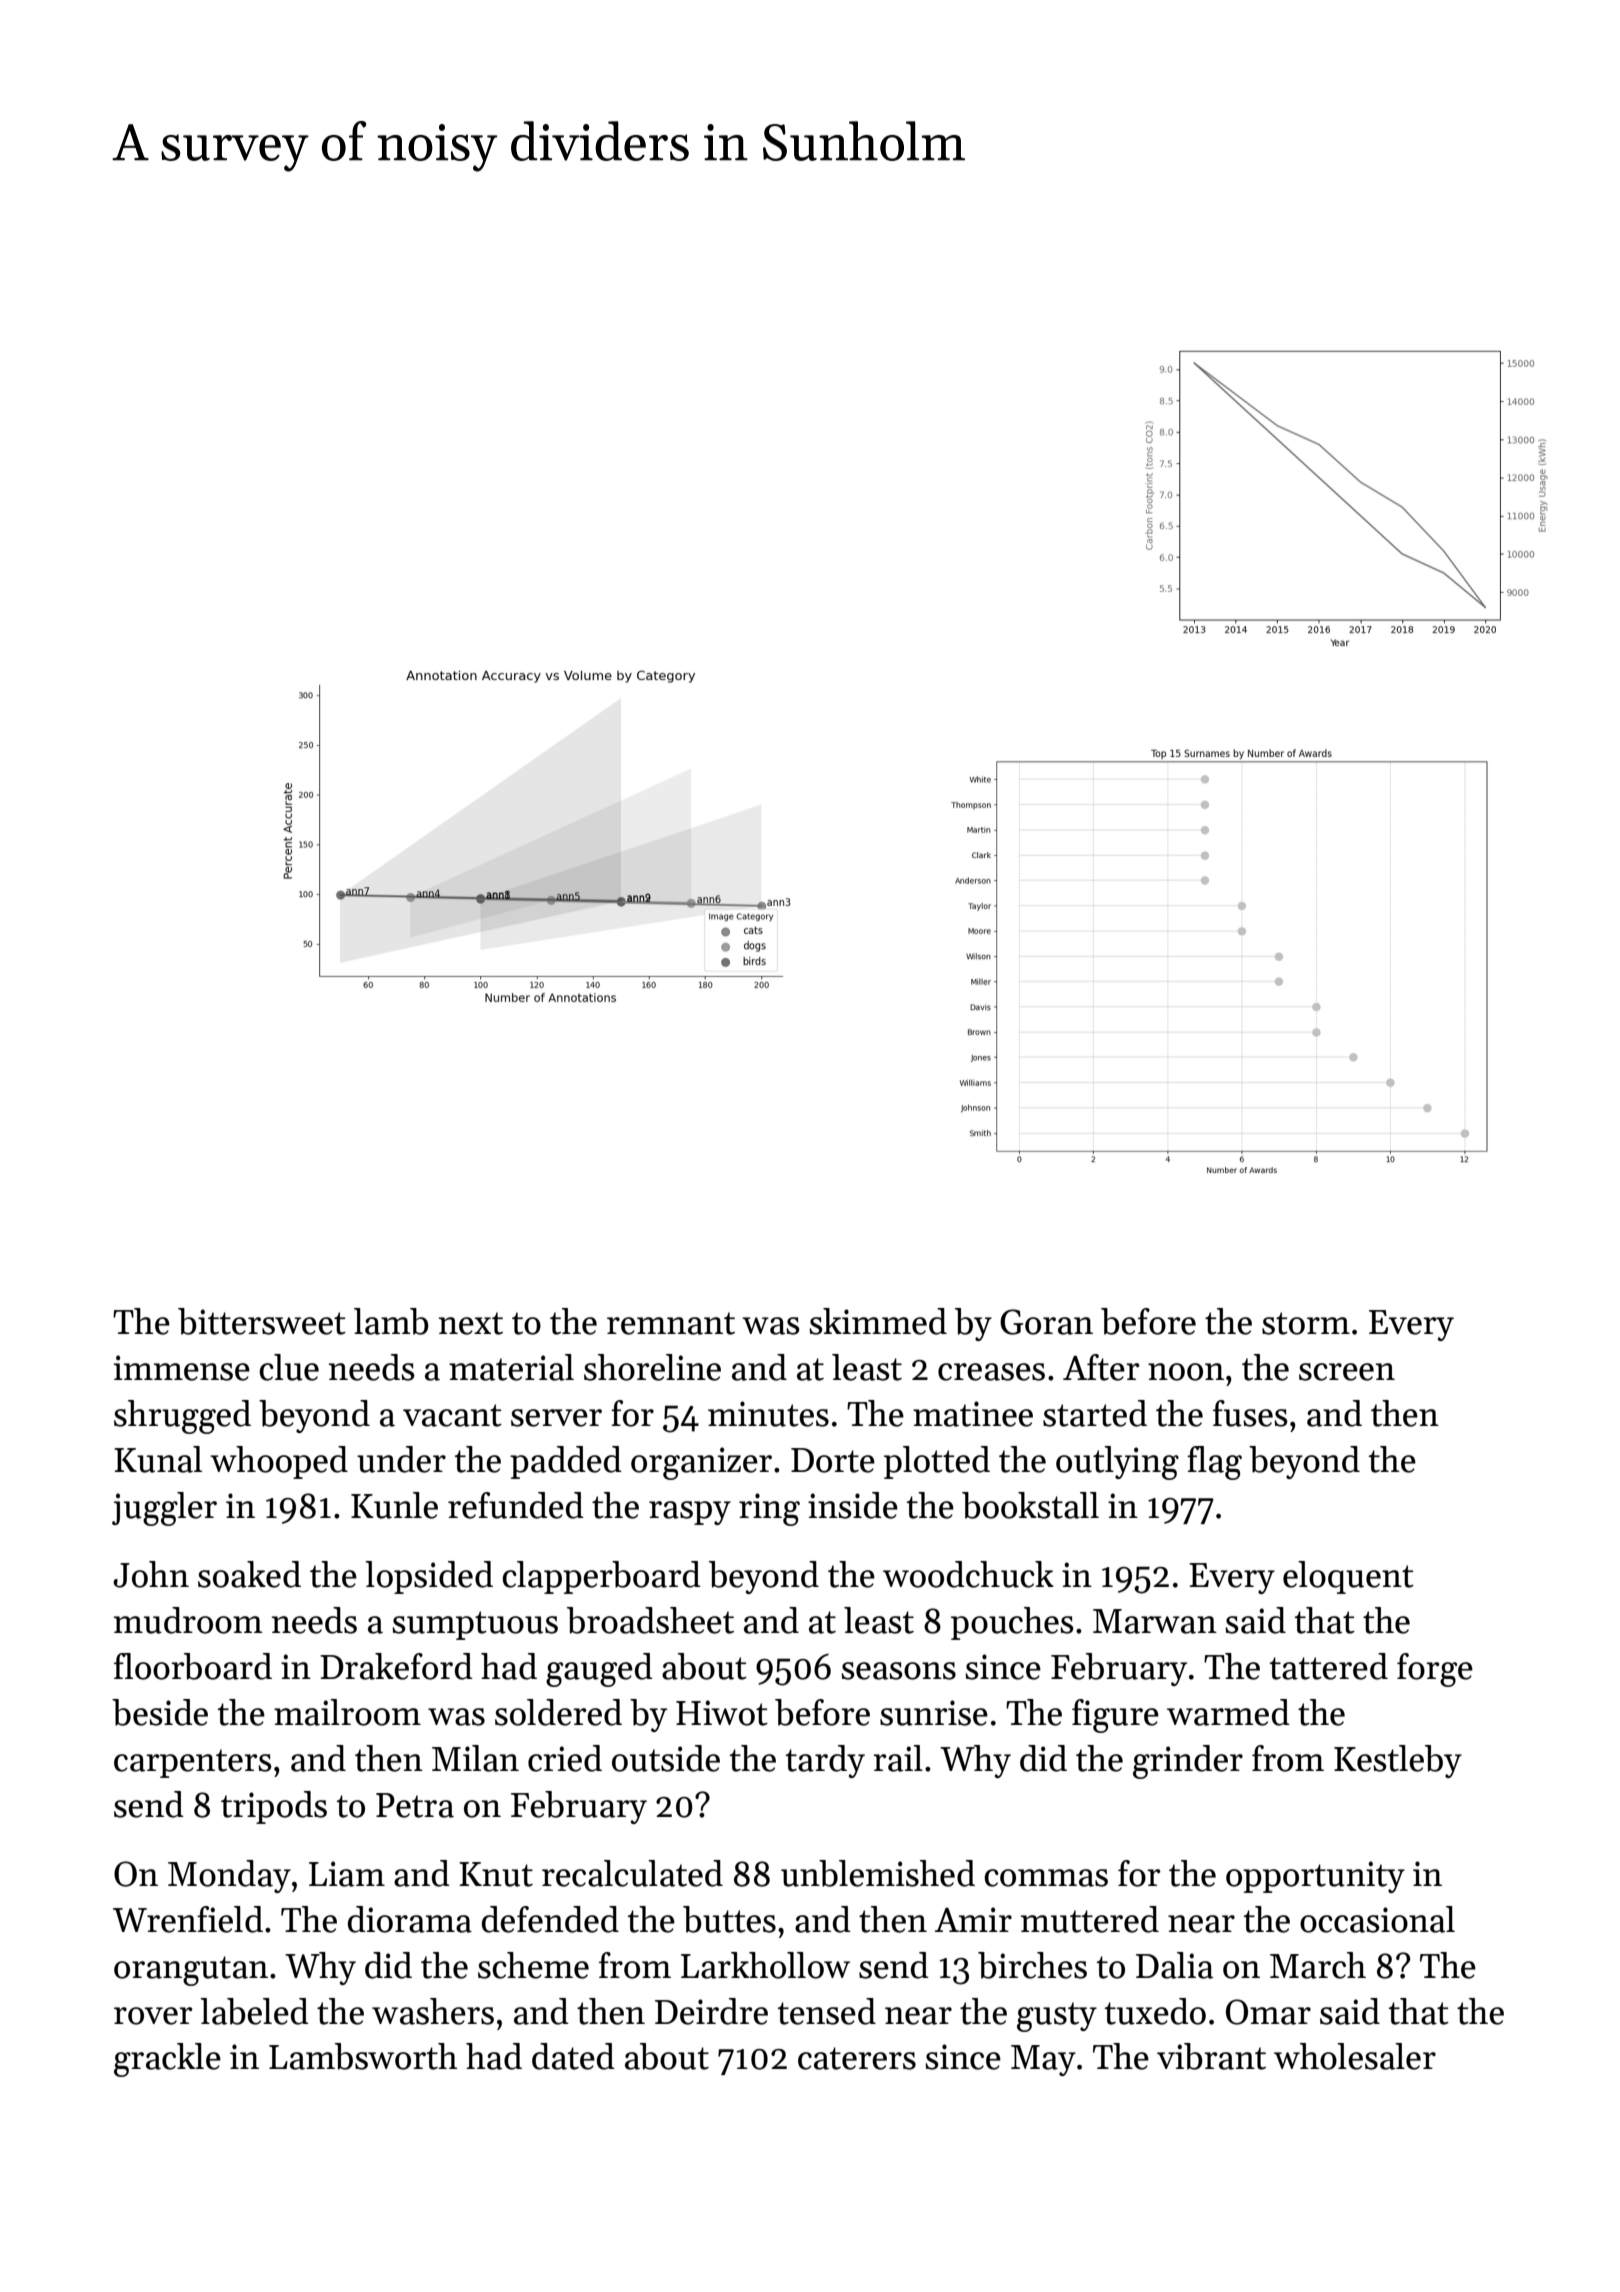  What do you see at coordinates (167, 2060) in the screenshot?
I see `grackle` at bounding box center [167, 2060].
